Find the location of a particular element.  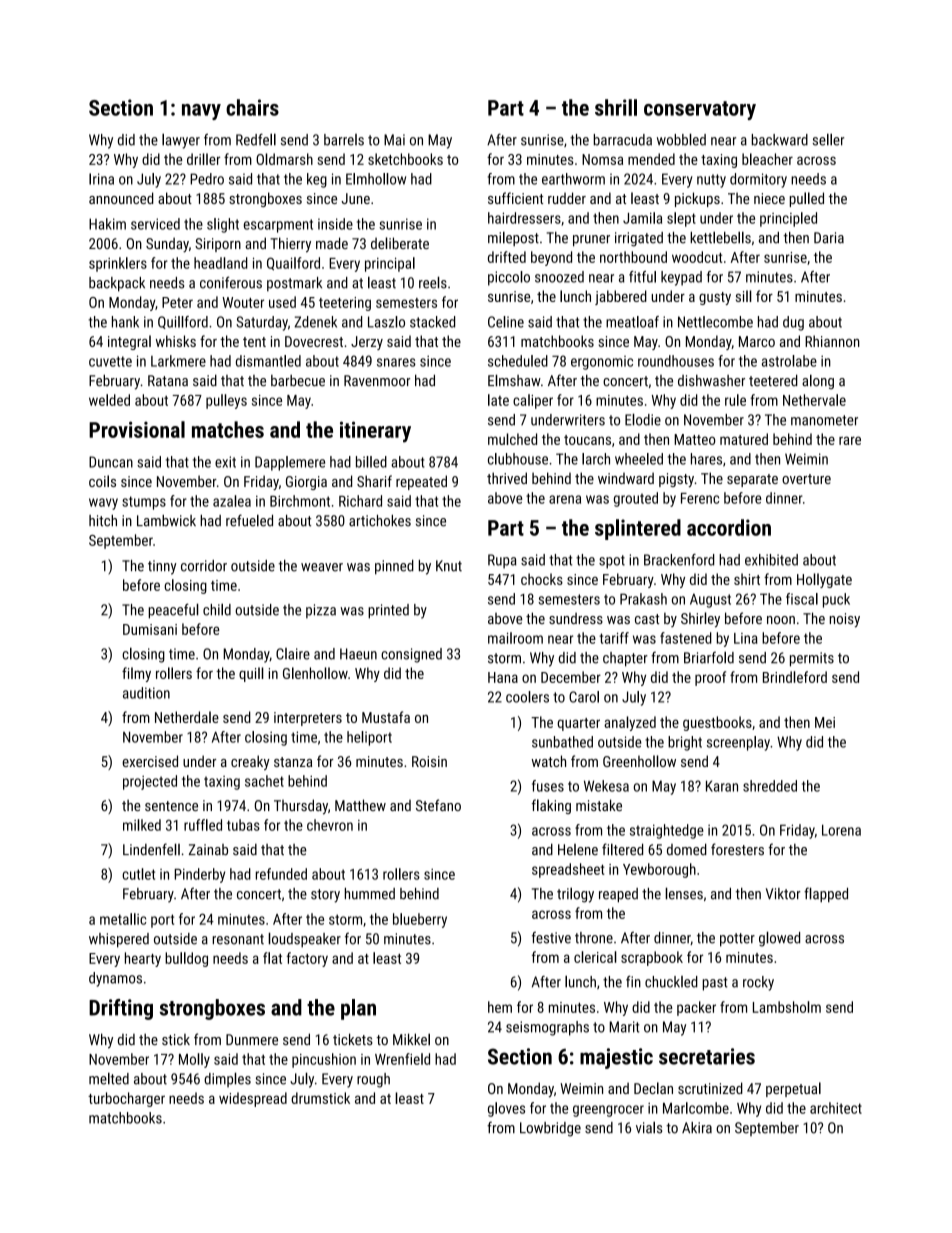

sufficient is located at coordinates (515, 198).
